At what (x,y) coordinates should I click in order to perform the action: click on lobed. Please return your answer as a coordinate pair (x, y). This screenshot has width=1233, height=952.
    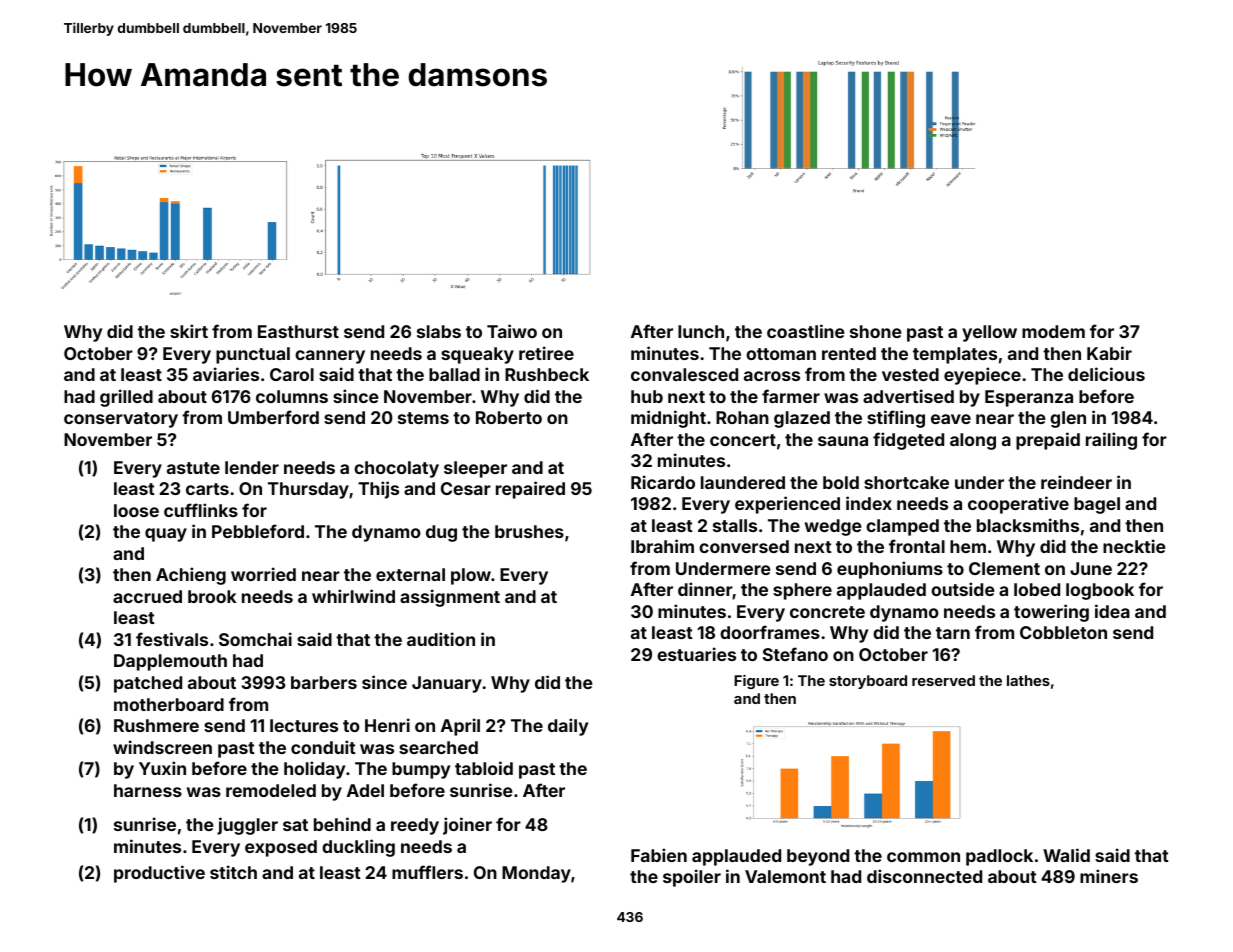
    Looking at the image, I should click on (1037, 589).
